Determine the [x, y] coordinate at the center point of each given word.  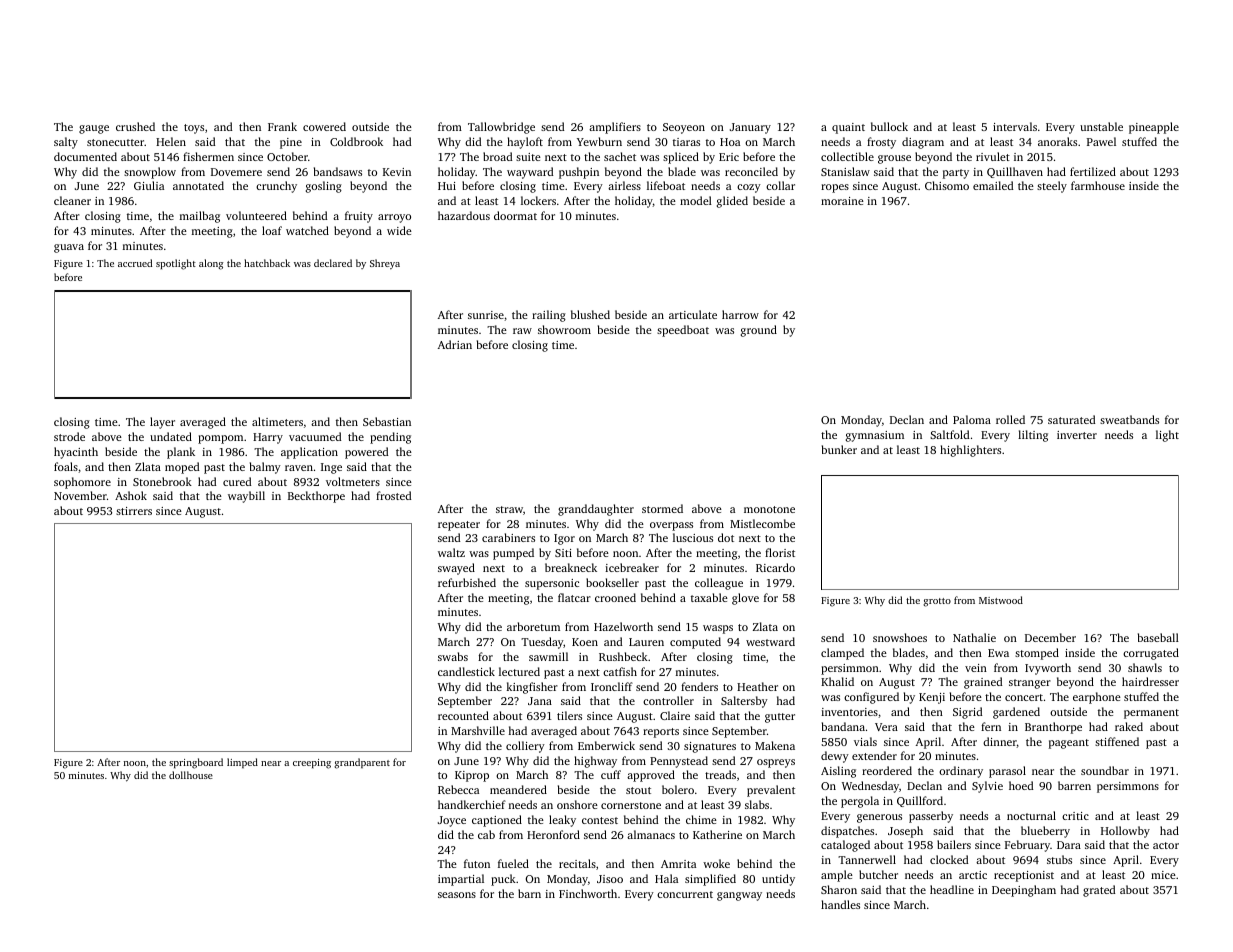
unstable [1101, 126]
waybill [246, 497]
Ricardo [775, 567]
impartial [461, 880]
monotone [769, 509]
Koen [585, 642]
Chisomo [947, 185]
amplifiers [615, 128]
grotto [937, 602]
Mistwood [1001, 600]
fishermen [208, 156]
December [1050, 637]
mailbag [200, 217]
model [696, 200]
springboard [196, 763]
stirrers [134, 511]
